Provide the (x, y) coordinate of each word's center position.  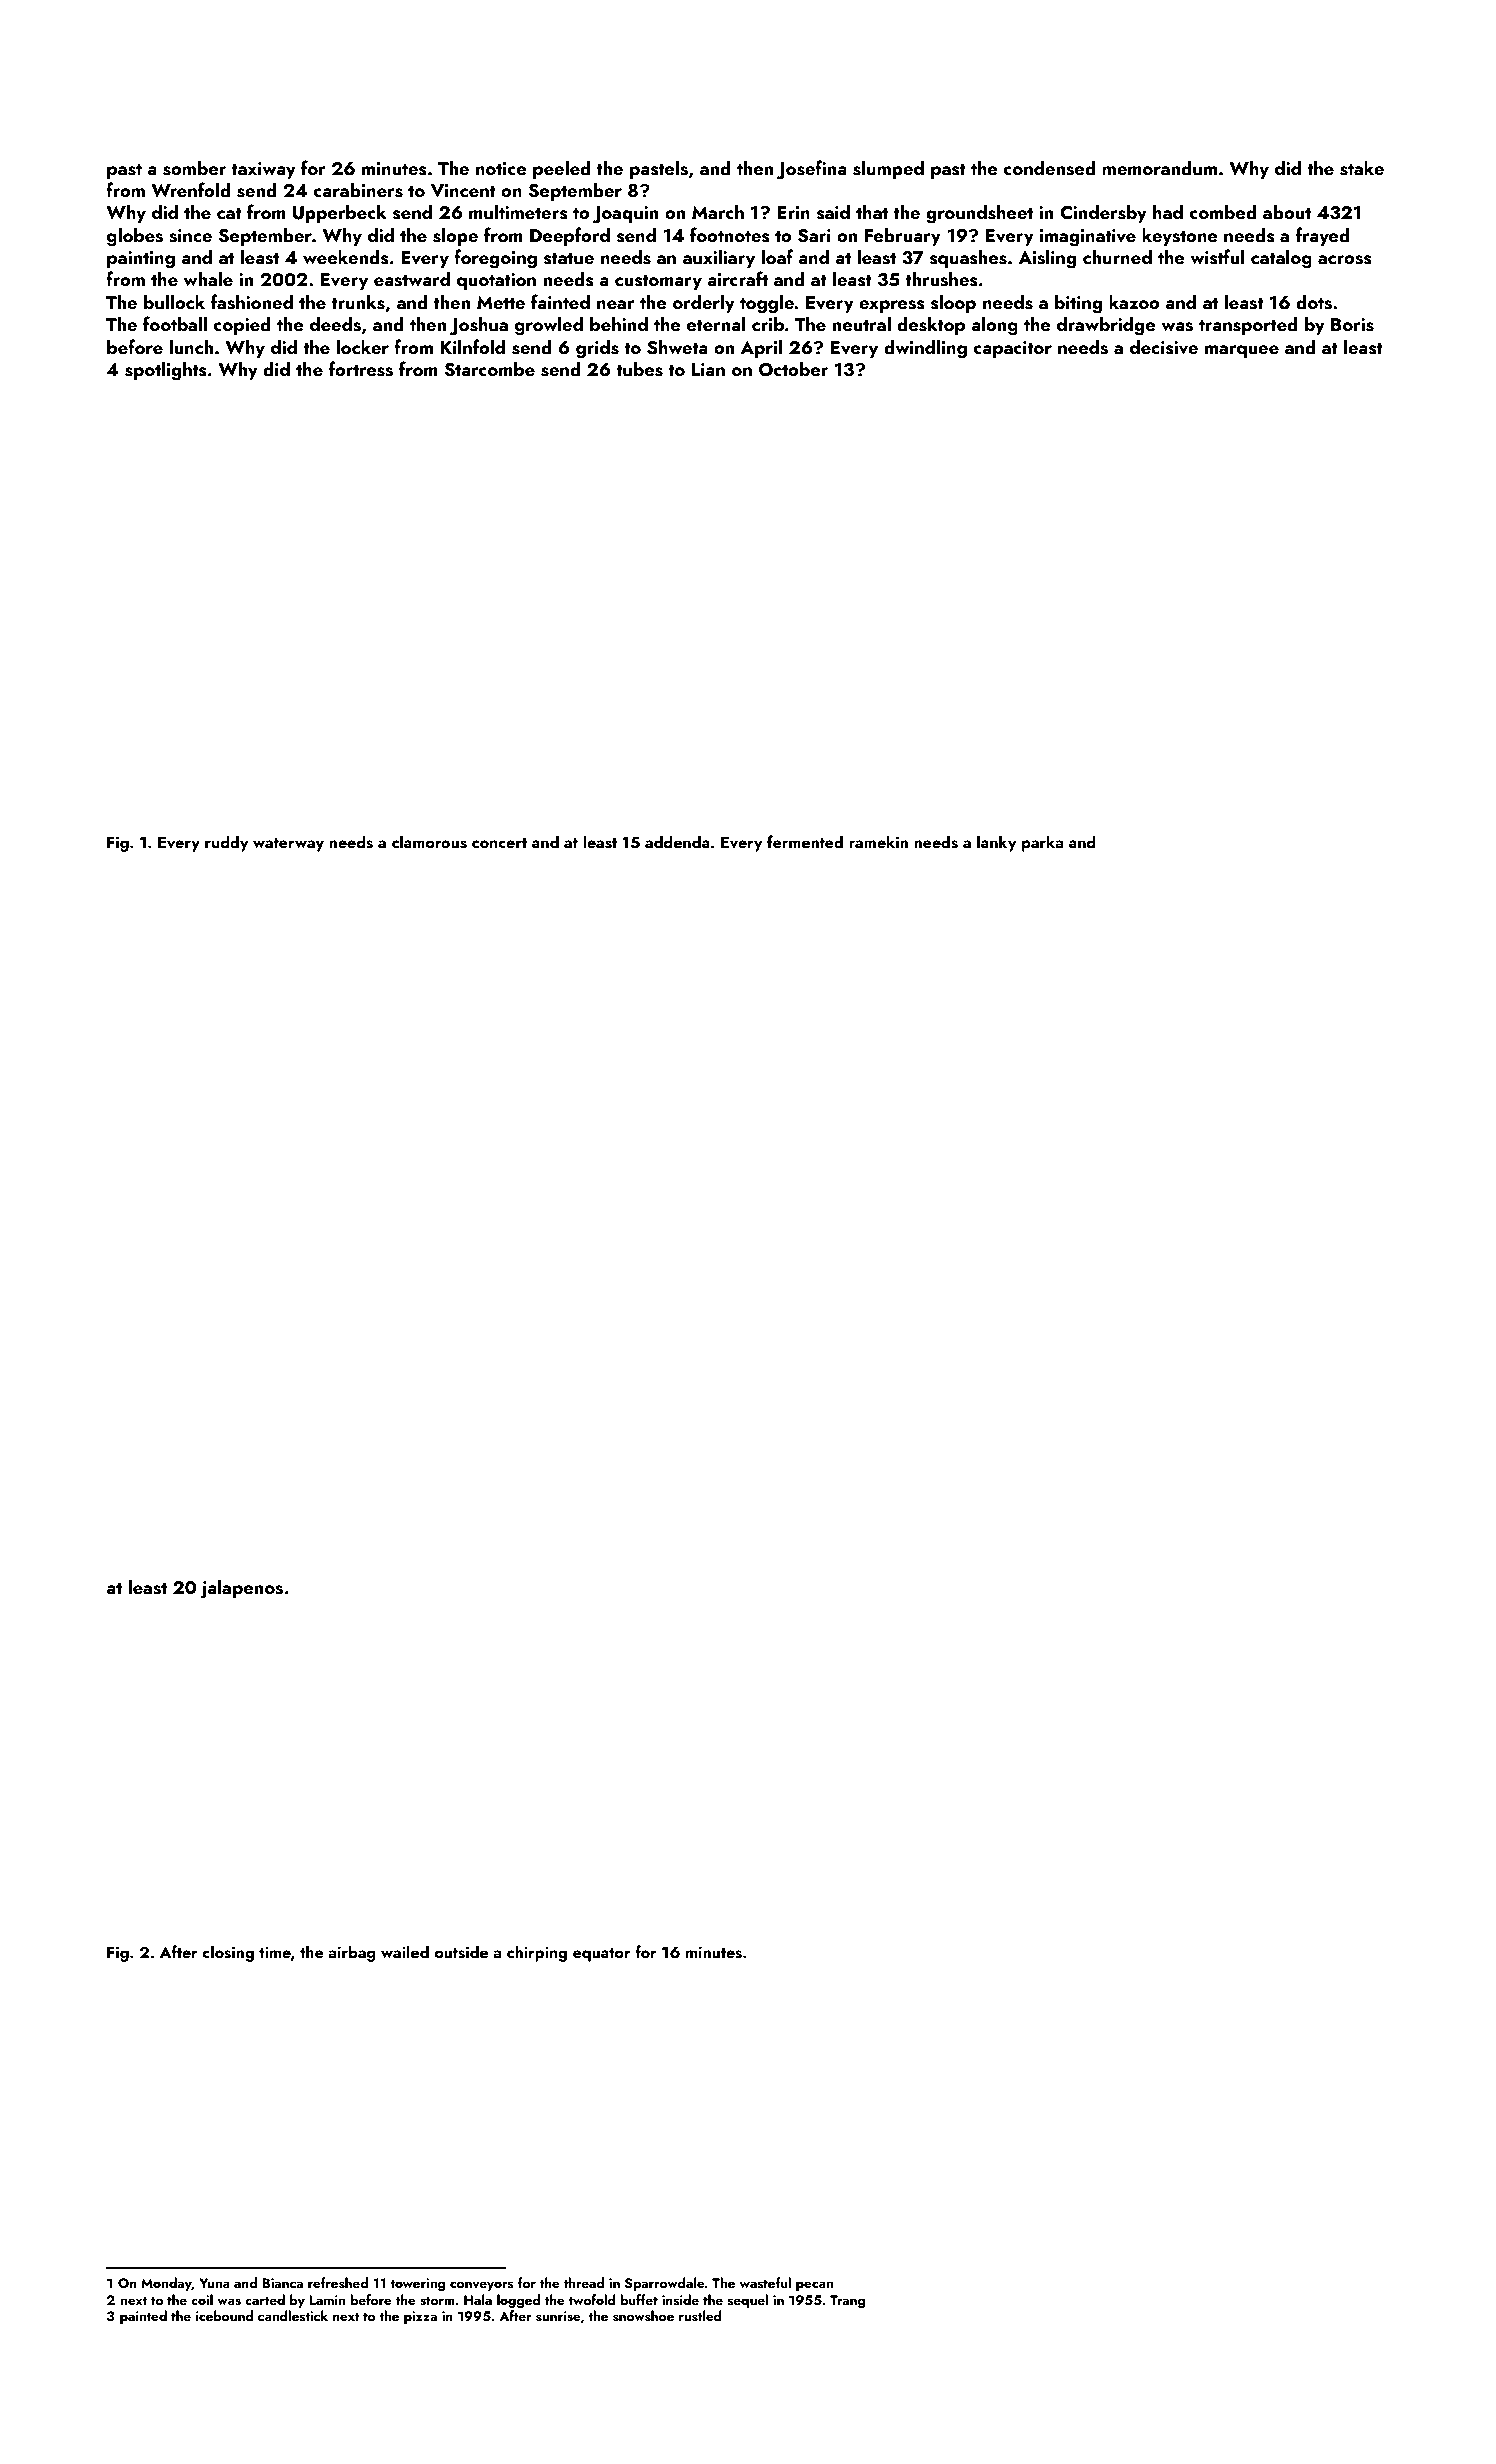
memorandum (1159, 167)
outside (461, 1952)
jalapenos (241, 1589)
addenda (677, 841)
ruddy (226, 843)
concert (499, 843)
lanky (996, 843)
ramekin (878, 841)
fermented (805, 841)
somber (194, 168)
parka (1042, 843)
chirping (537, 1953)
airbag (351, 1953)
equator (602, 1955)
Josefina (812, 170)
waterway (288, 845)
